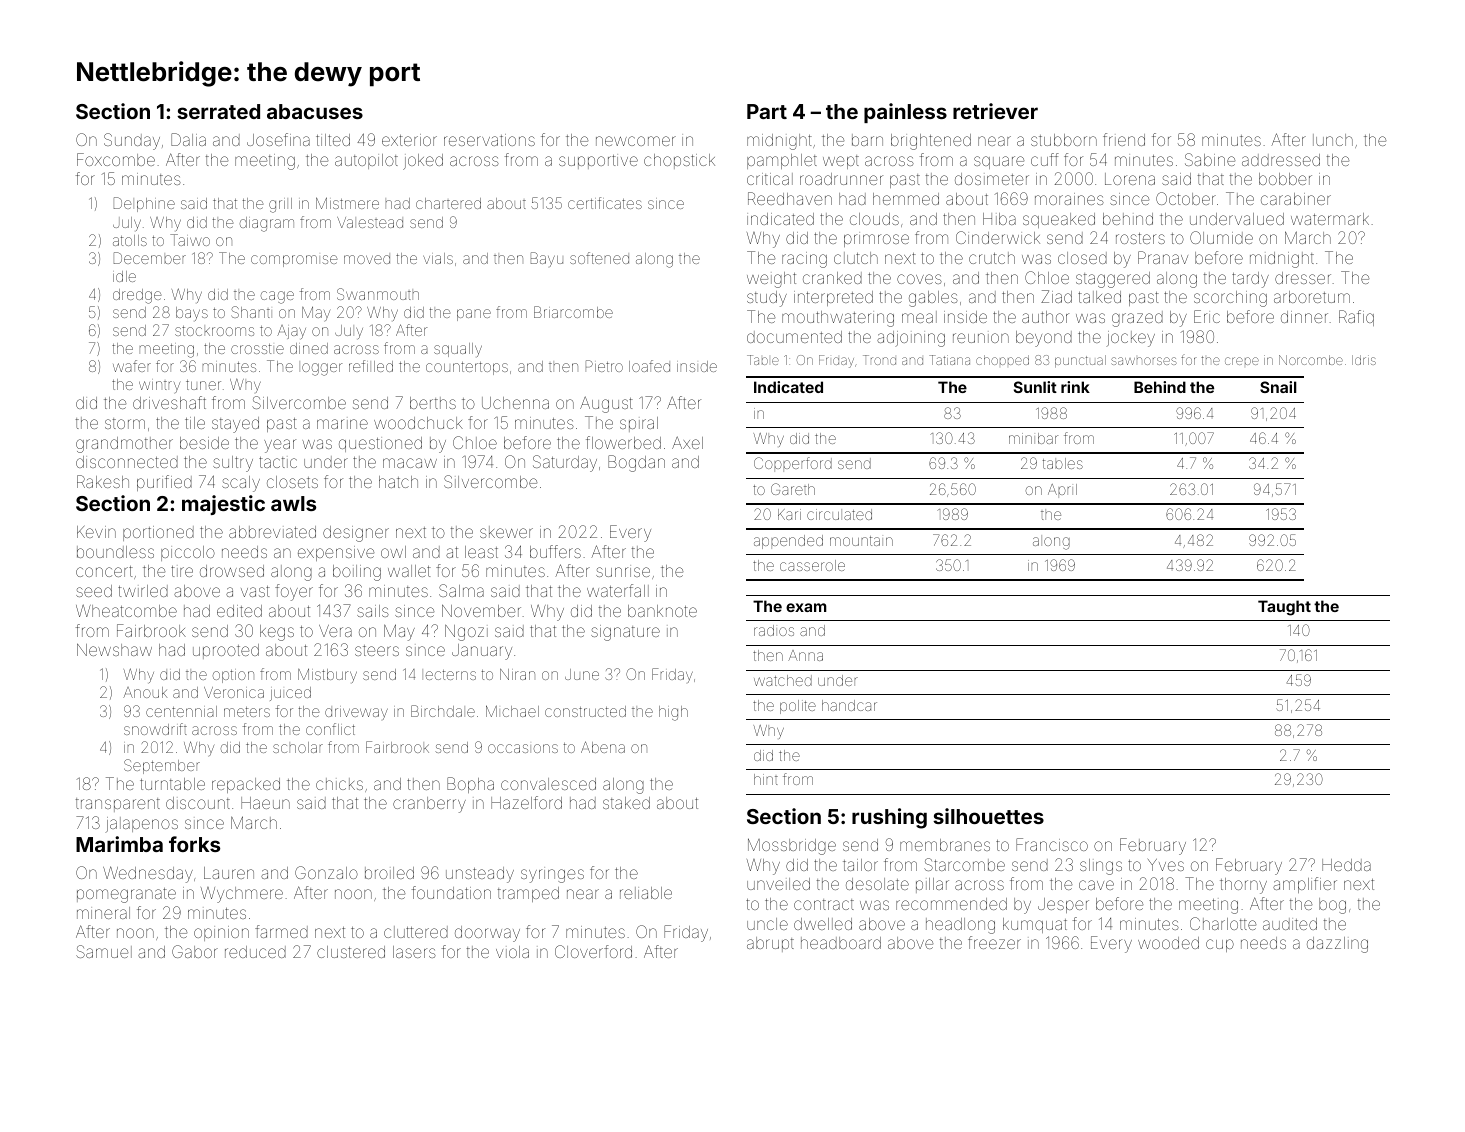  Describe the element at coordinates (790, 198) in the screenshot. I see `Reedhaven` at that location.
